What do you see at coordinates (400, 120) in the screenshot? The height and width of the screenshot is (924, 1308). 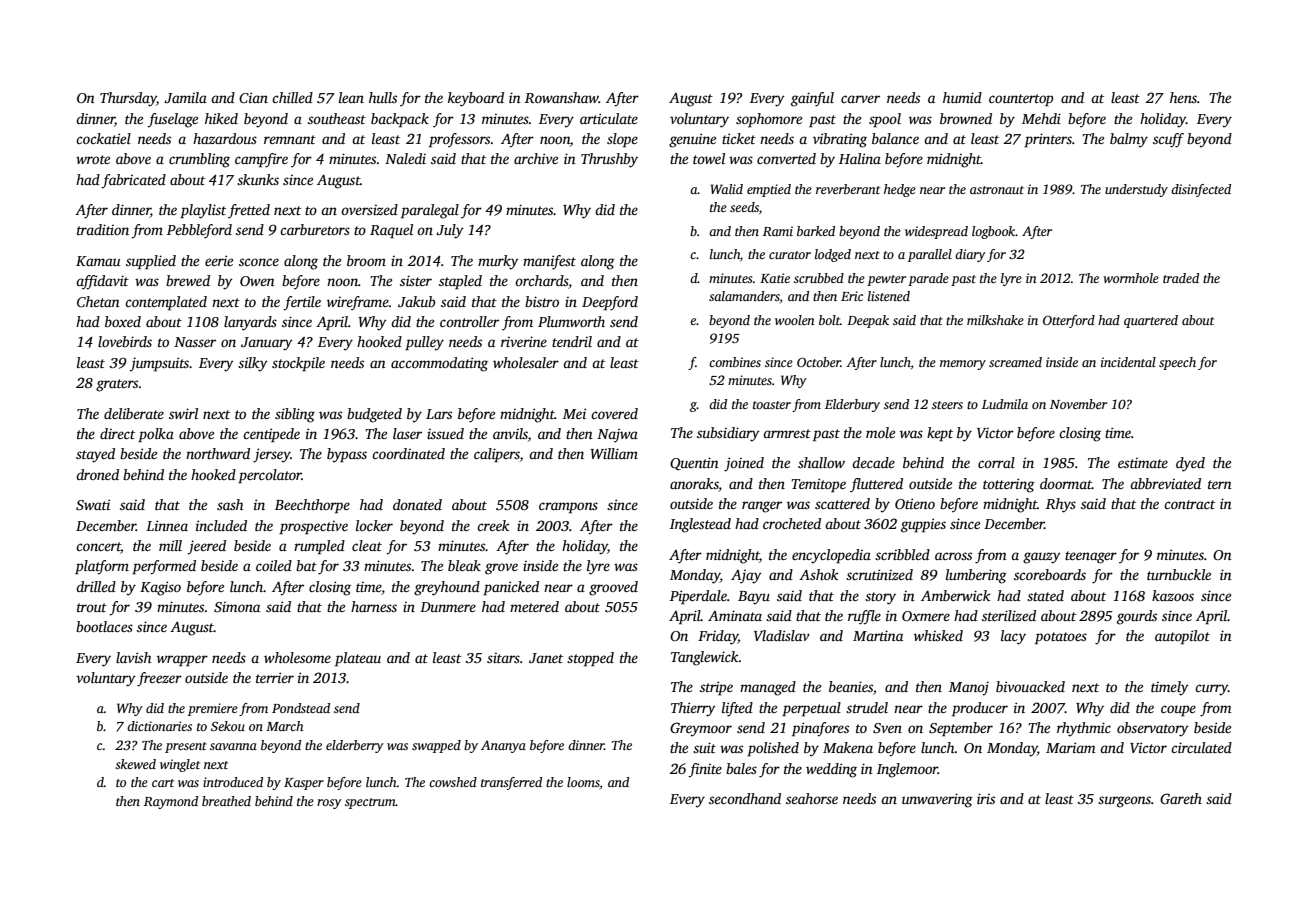 I see `backpack` at bounding box center [400, 120].
